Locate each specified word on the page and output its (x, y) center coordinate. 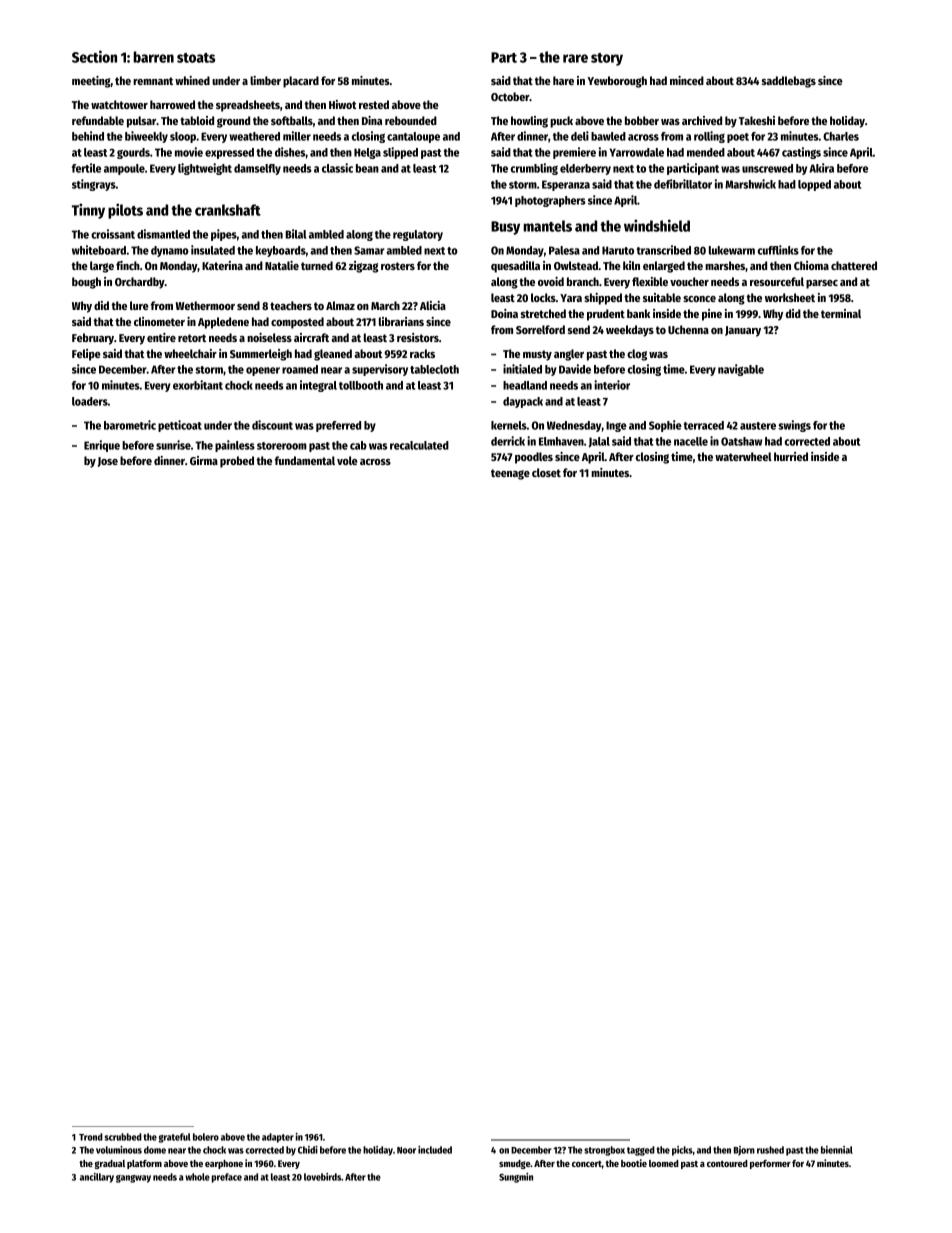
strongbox (604, 1151)
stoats (196, 58)
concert (587, 1164)
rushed (770, 1150)
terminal (841, 313)
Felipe (86, 355)
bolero (206, 1137)
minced (687, 80)
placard (301, 82)
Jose (108, 462)
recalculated (419, 445)
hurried (791, 456)
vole (347, 460)
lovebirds (322, 1177)
